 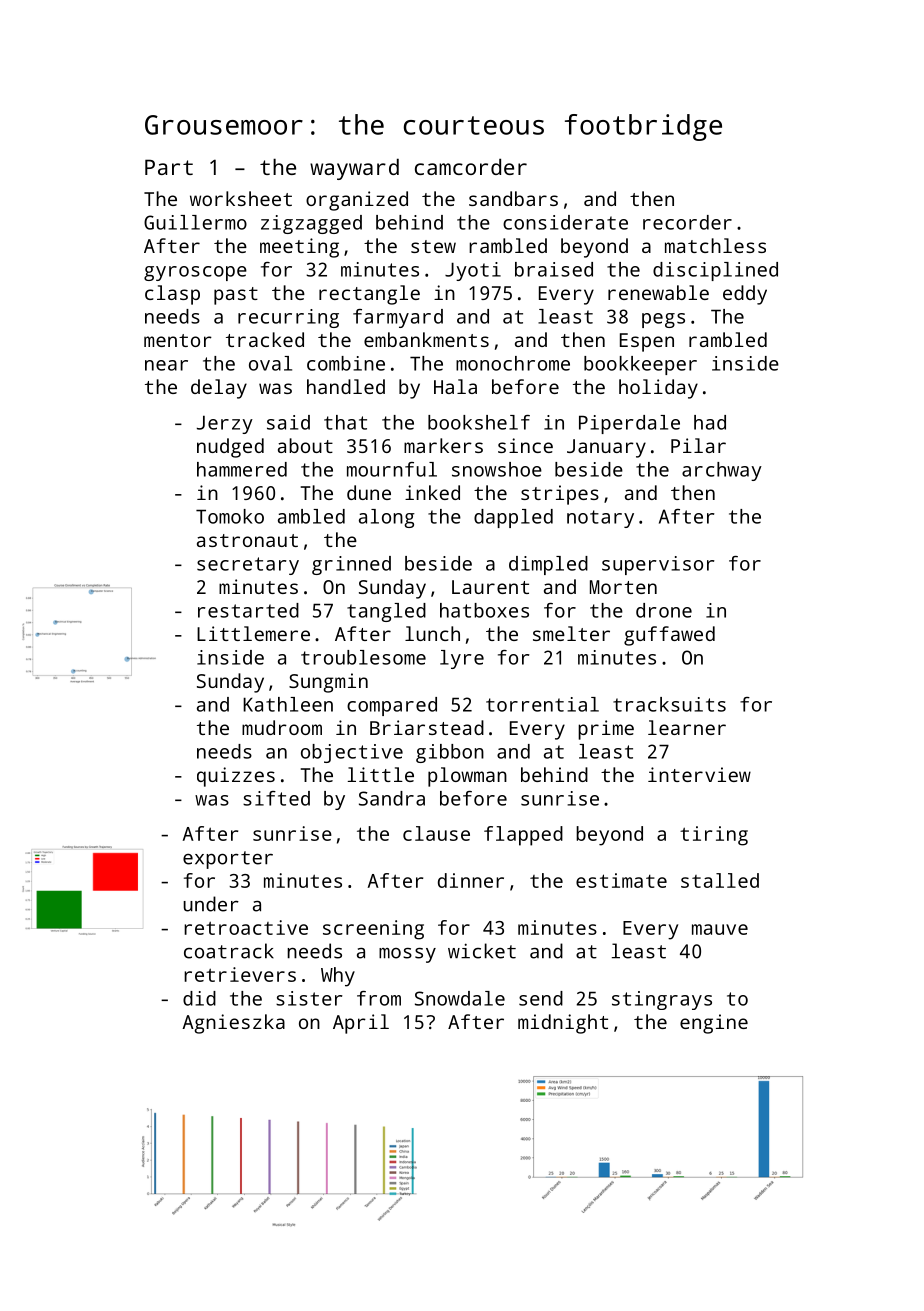 What do you see at coordinates (714, 836) in the page?
I see `tiring` at bounding box center [714, 836].
